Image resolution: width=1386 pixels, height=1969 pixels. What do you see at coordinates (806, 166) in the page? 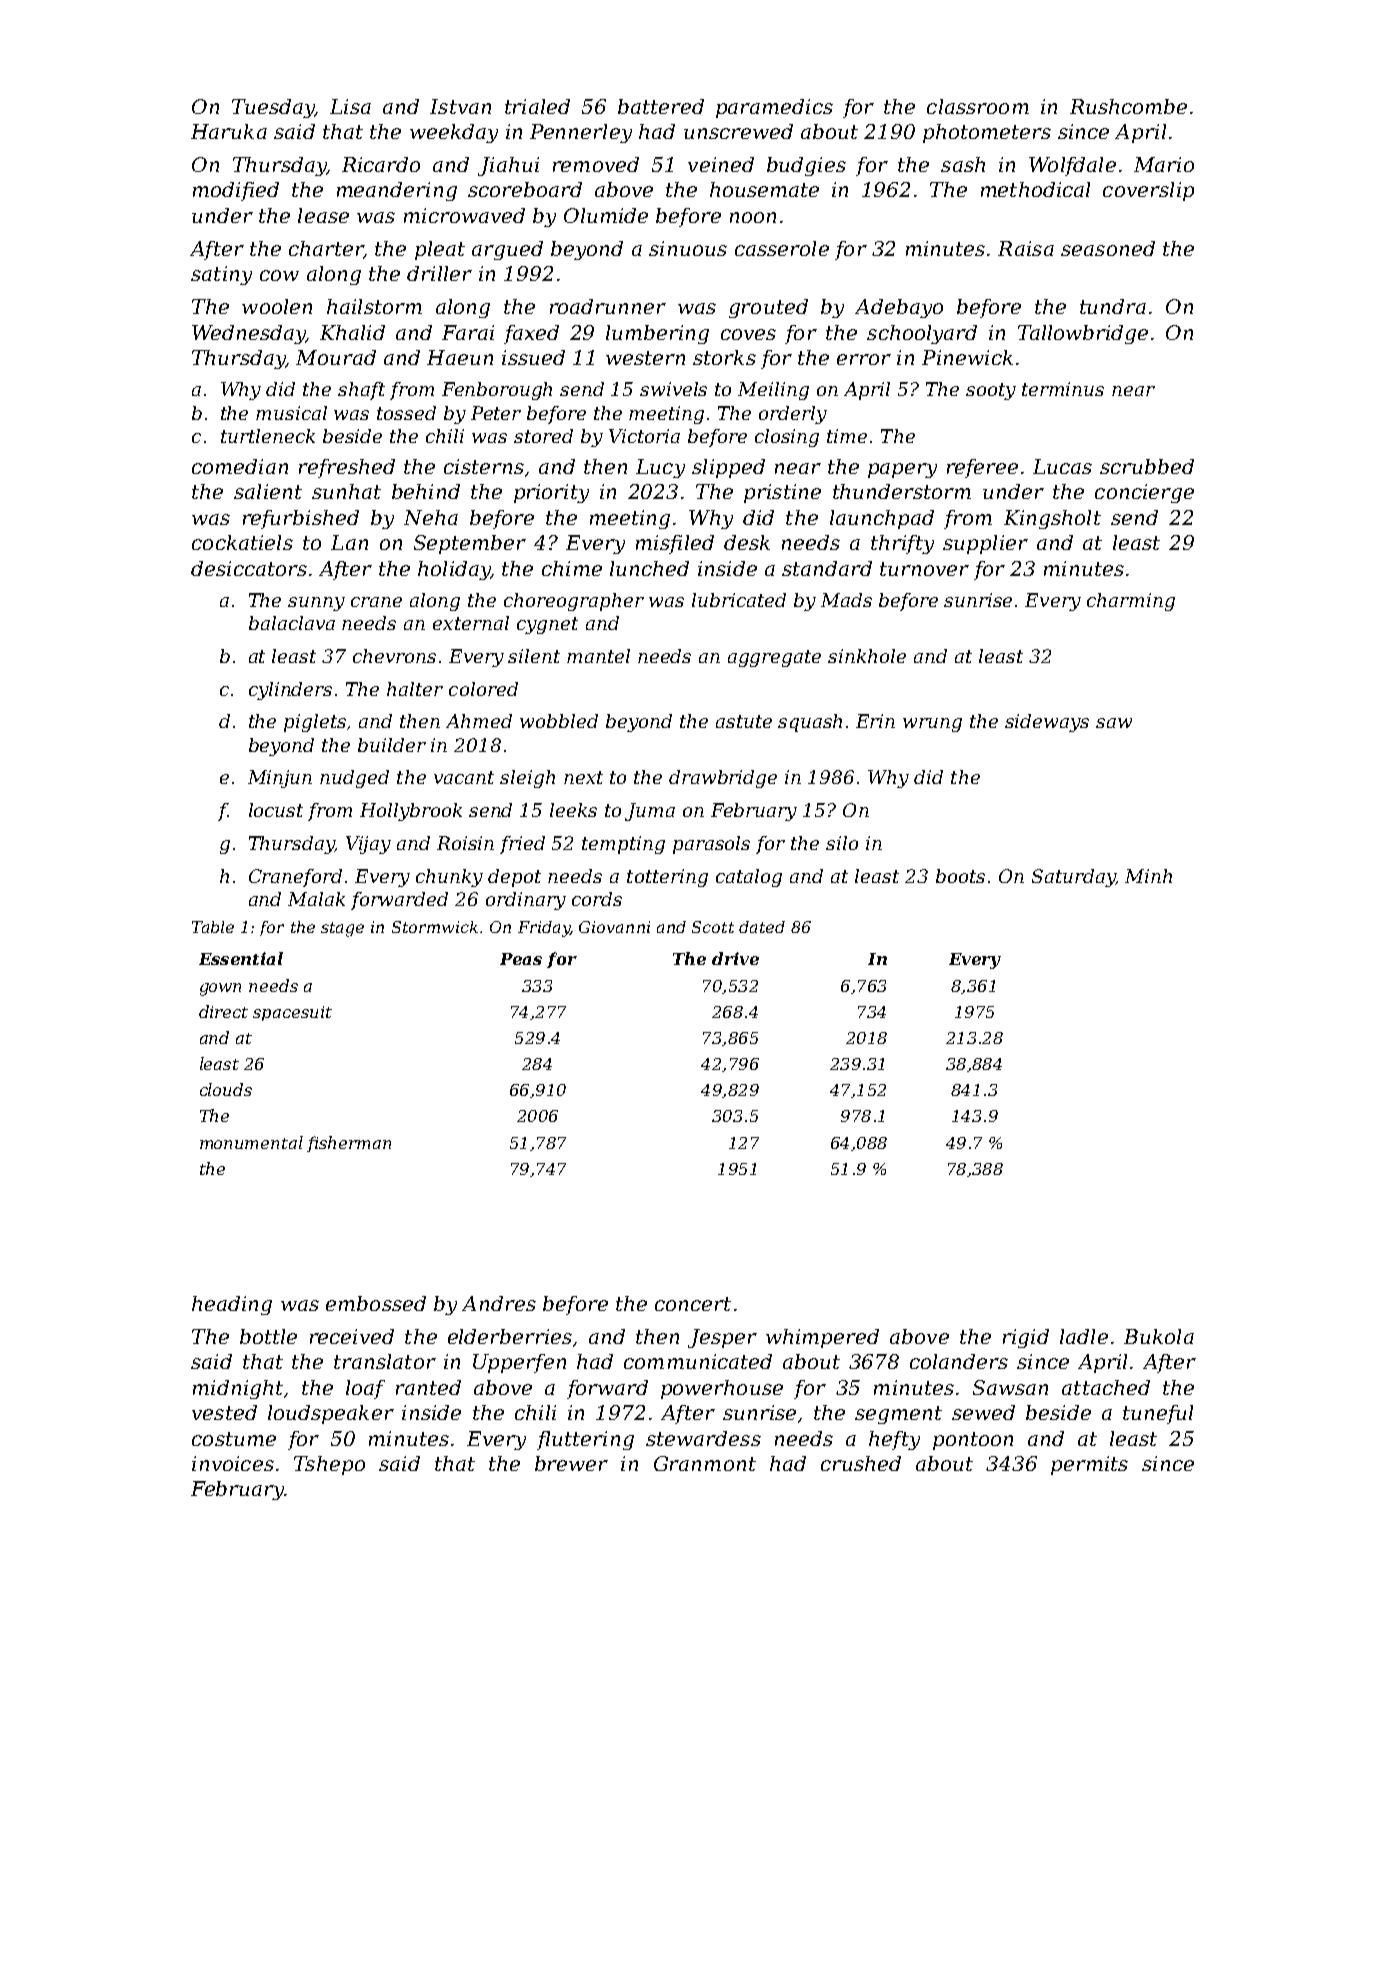
I see `budgies` at bounding box center [806, 166].
